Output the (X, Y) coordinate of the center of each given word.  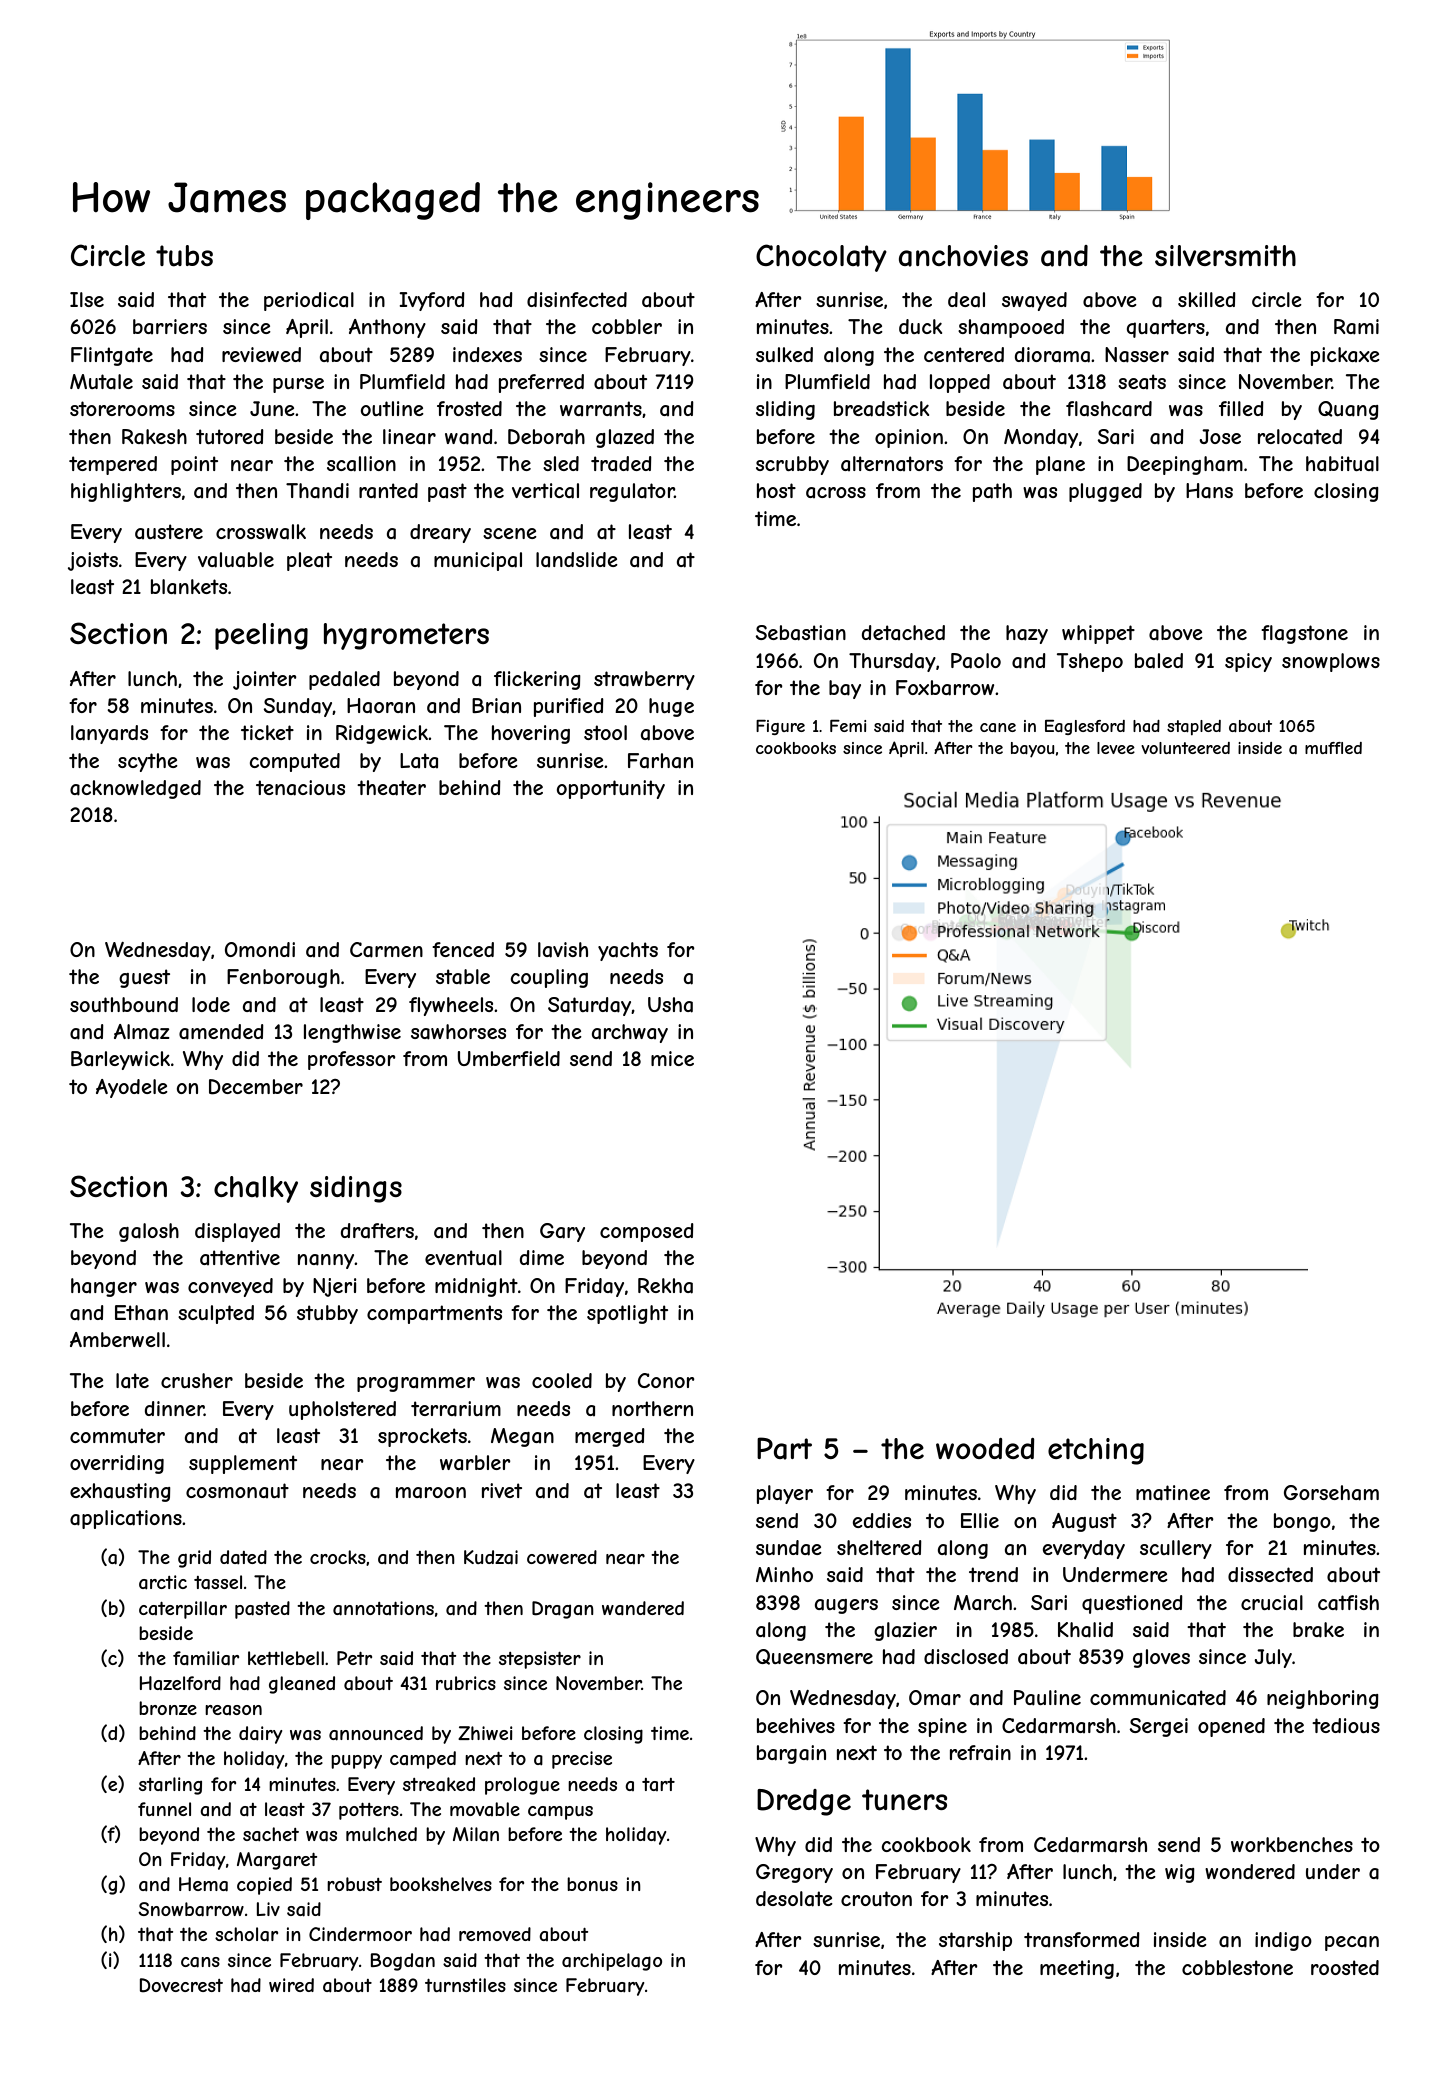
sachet (271, 1834)
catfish (1348, 1603)
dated (243, 1557)
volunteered (1185, 748)
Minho (784, 1574)
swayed (1034, 301)
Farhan (660, 761)
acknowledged (135, 789)
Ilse (87, 299)
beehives (796, 1725)
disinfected (577, 299)
